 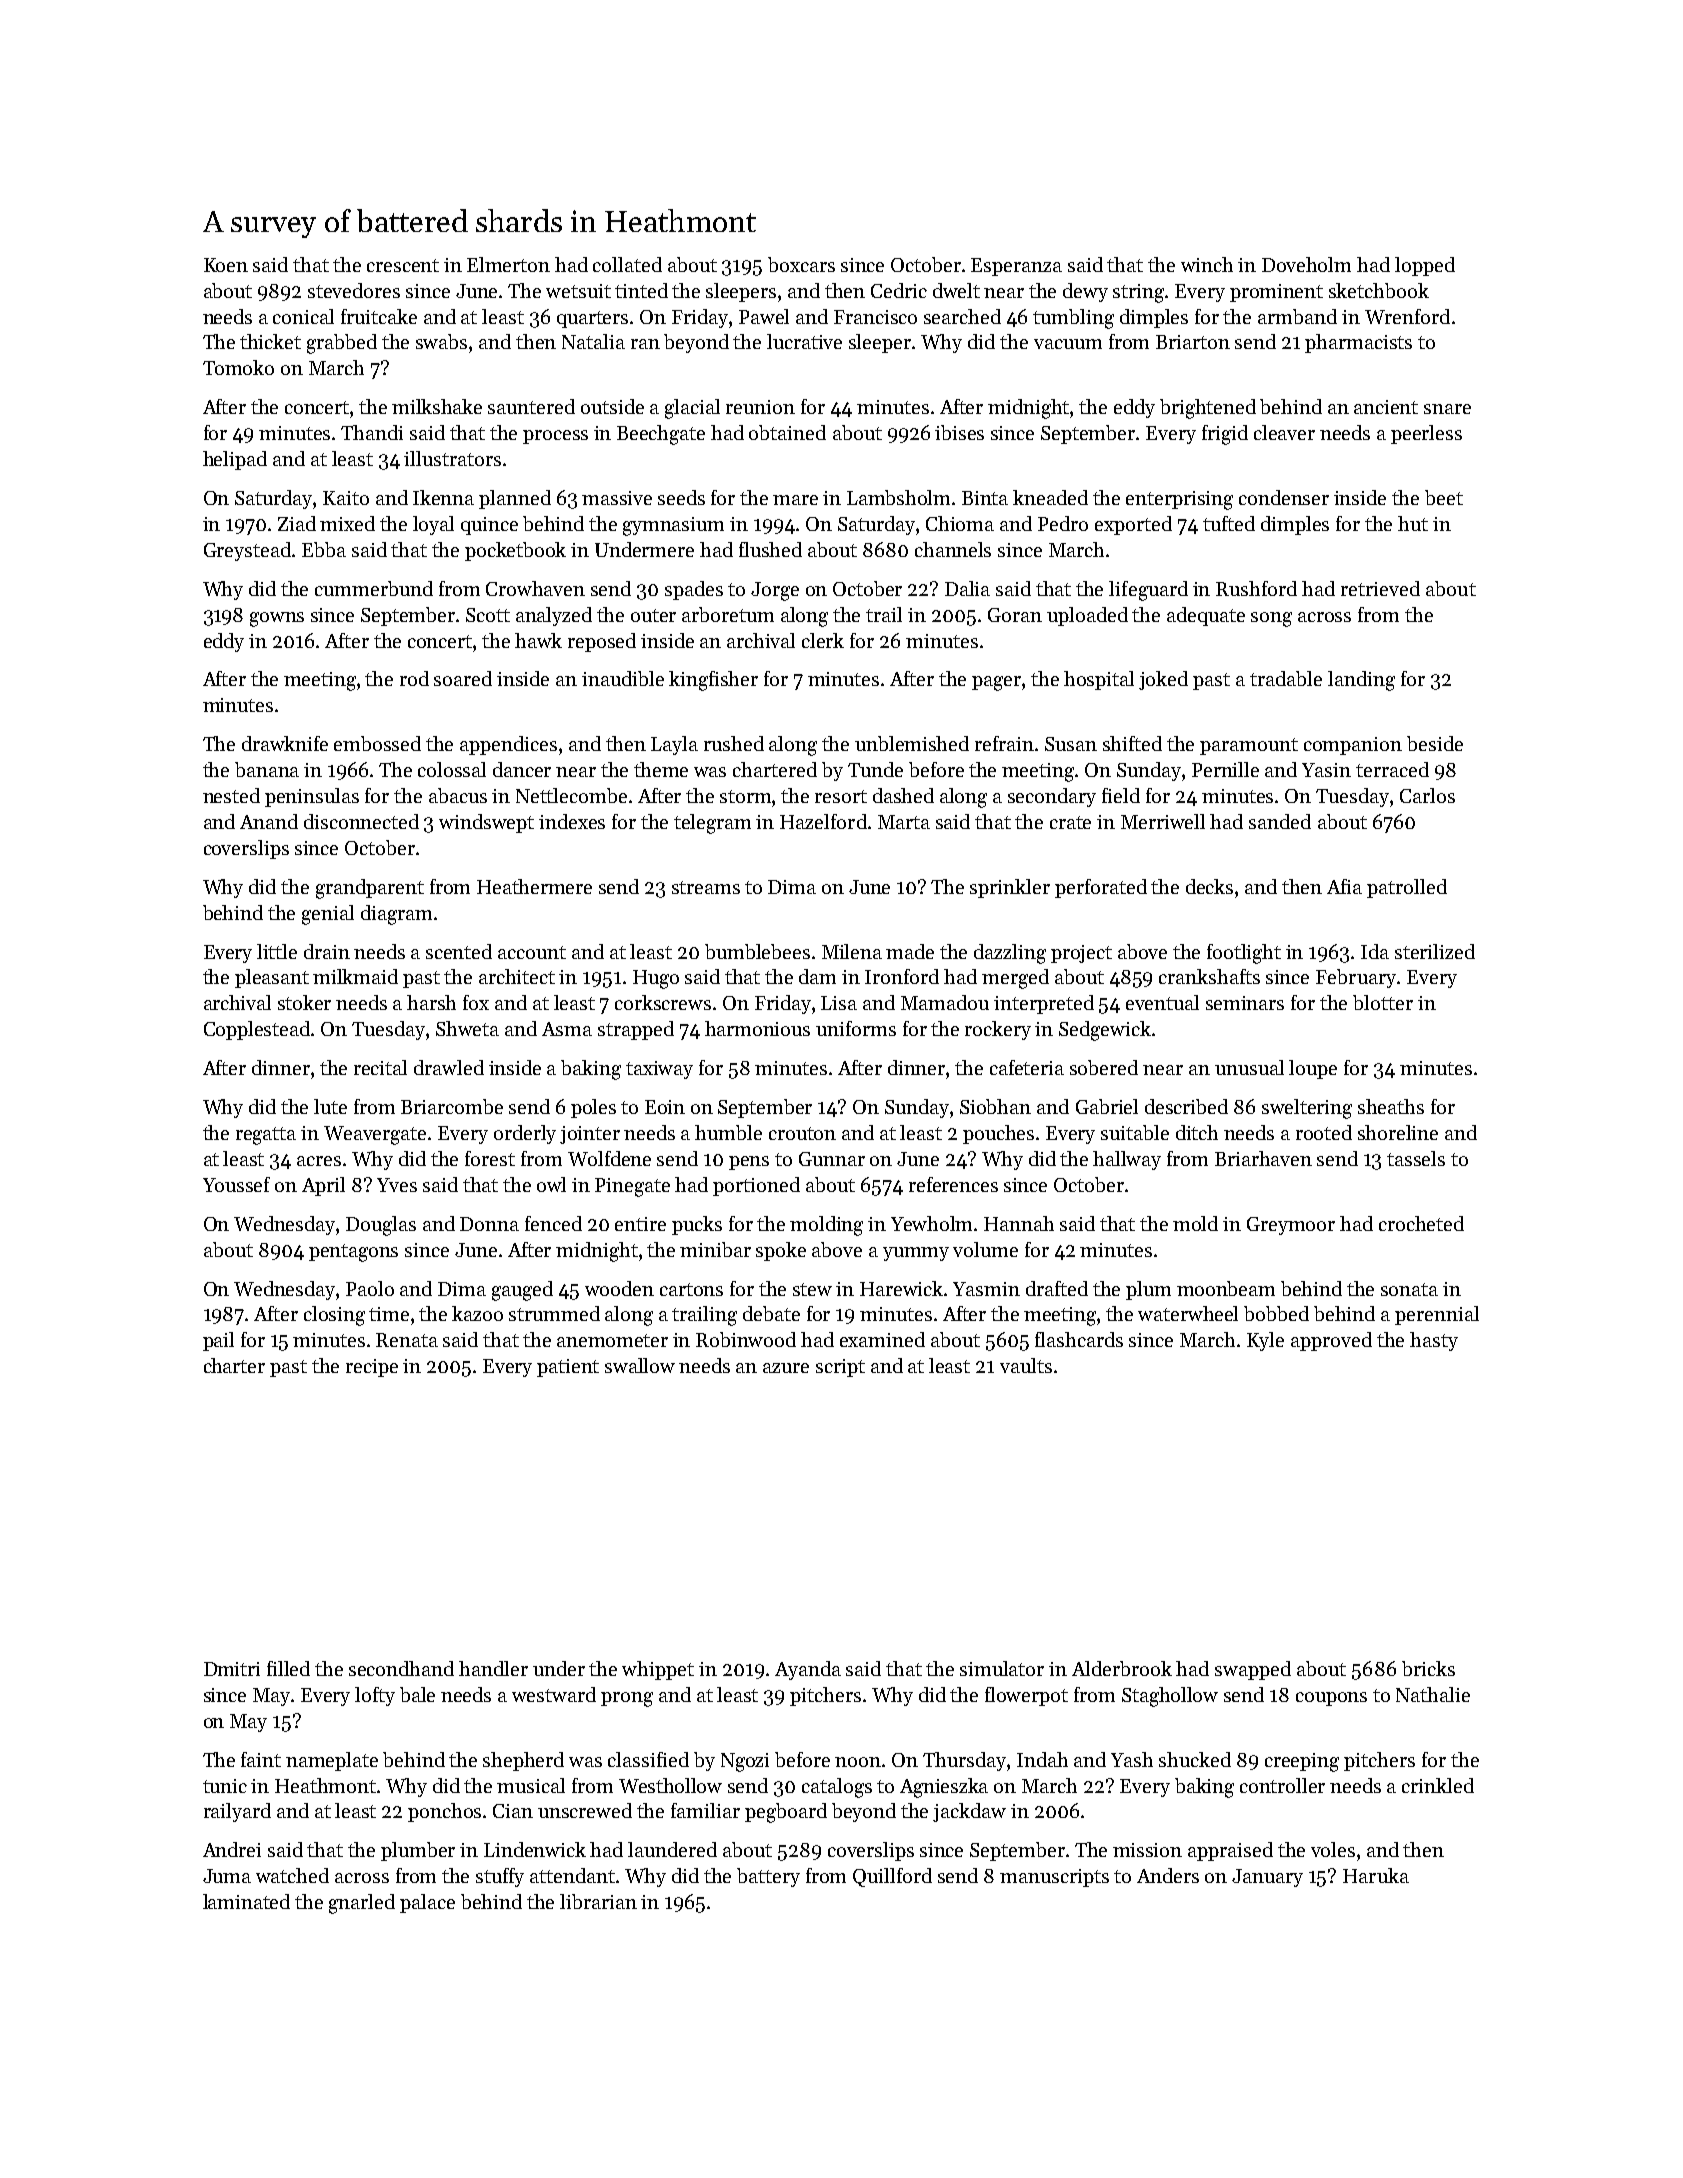 I want to click on streams, so click(x=706, y=887).
